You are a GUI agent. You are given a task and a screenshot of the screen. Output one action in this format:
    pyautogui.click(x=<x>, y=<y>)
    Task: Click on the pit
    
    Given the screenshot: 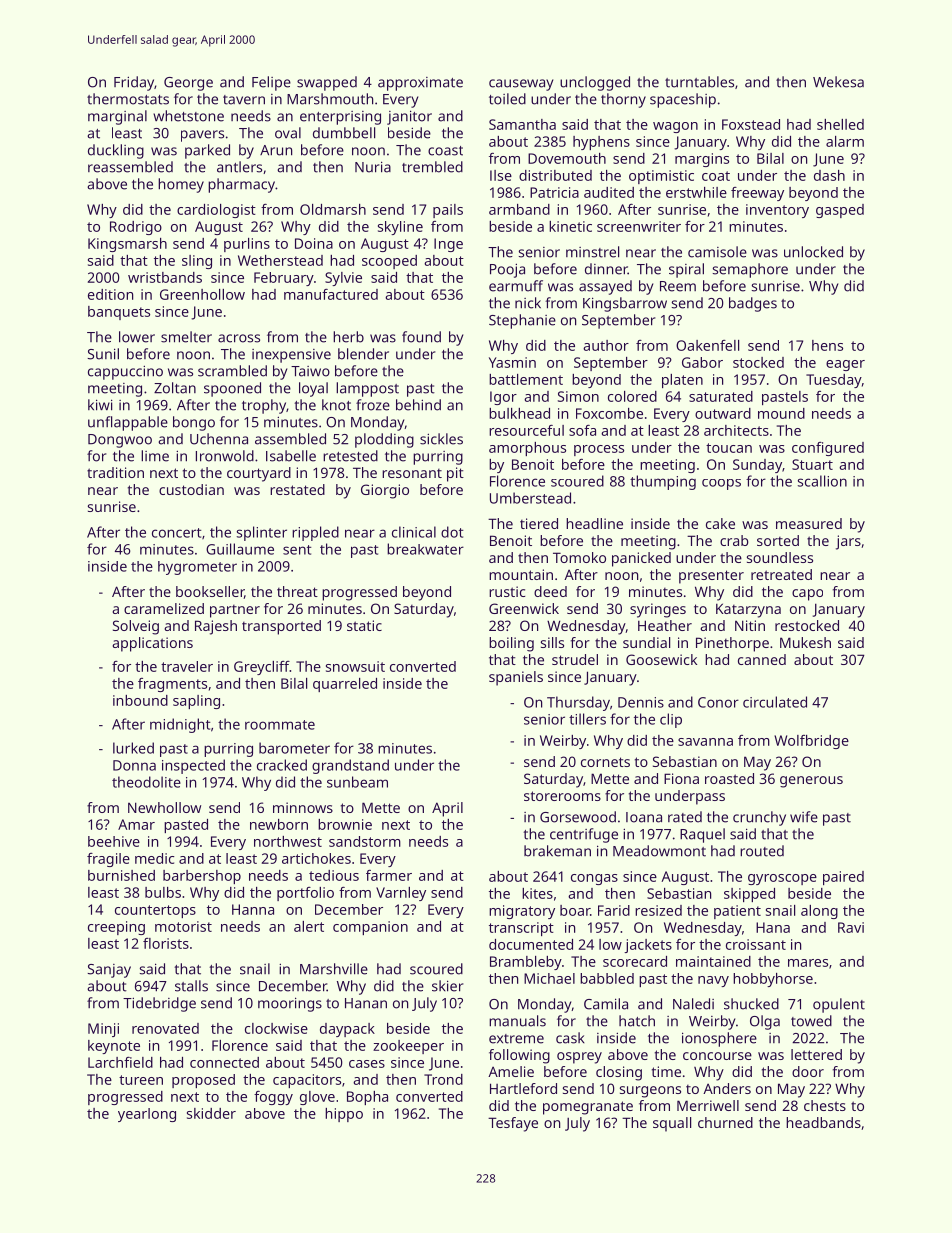 What is the action you would take?
    pyautogui.click(x=455, y=474)
